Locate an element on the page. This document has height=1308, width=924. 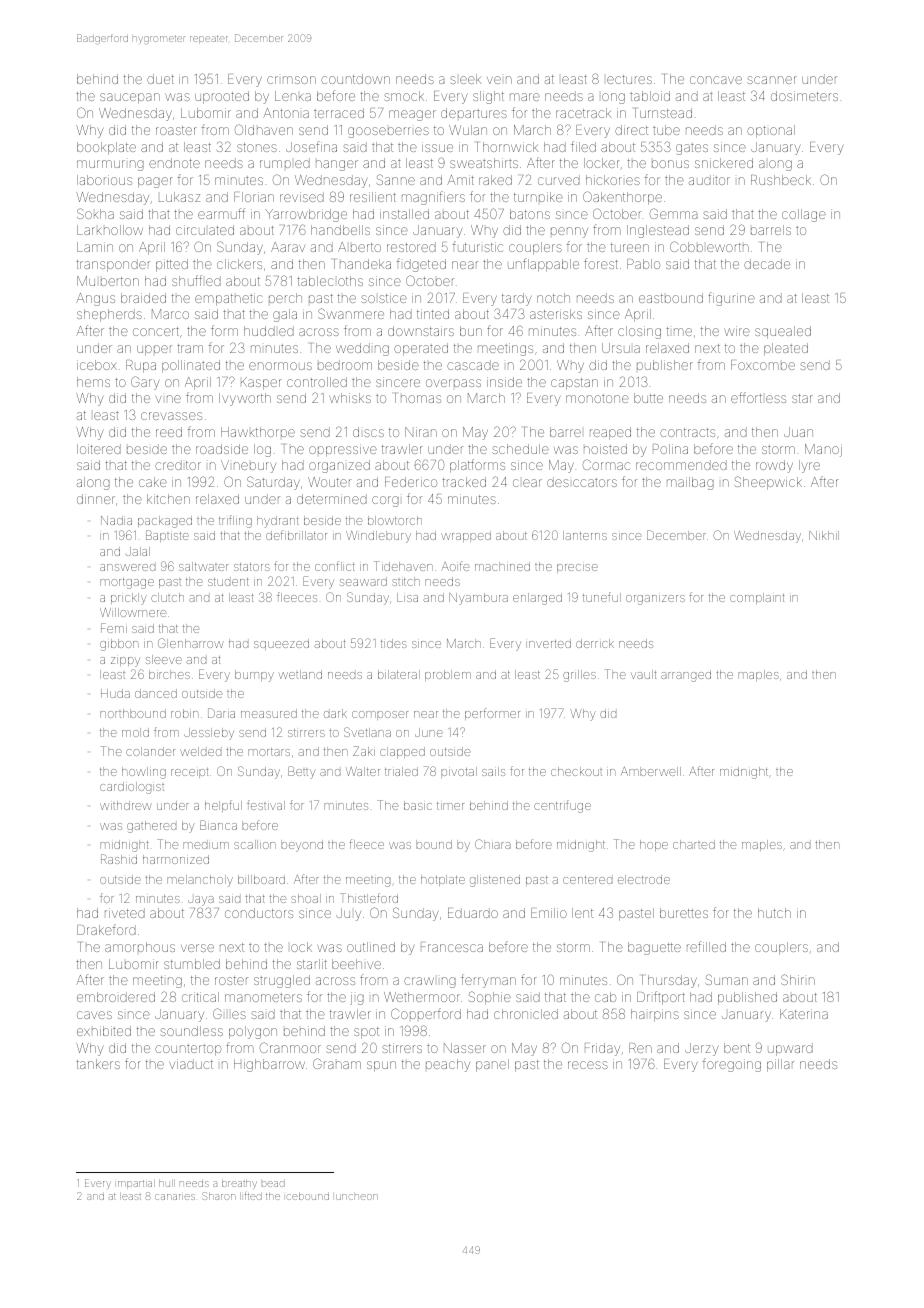
resilient is located at coordinates (373, 197).
